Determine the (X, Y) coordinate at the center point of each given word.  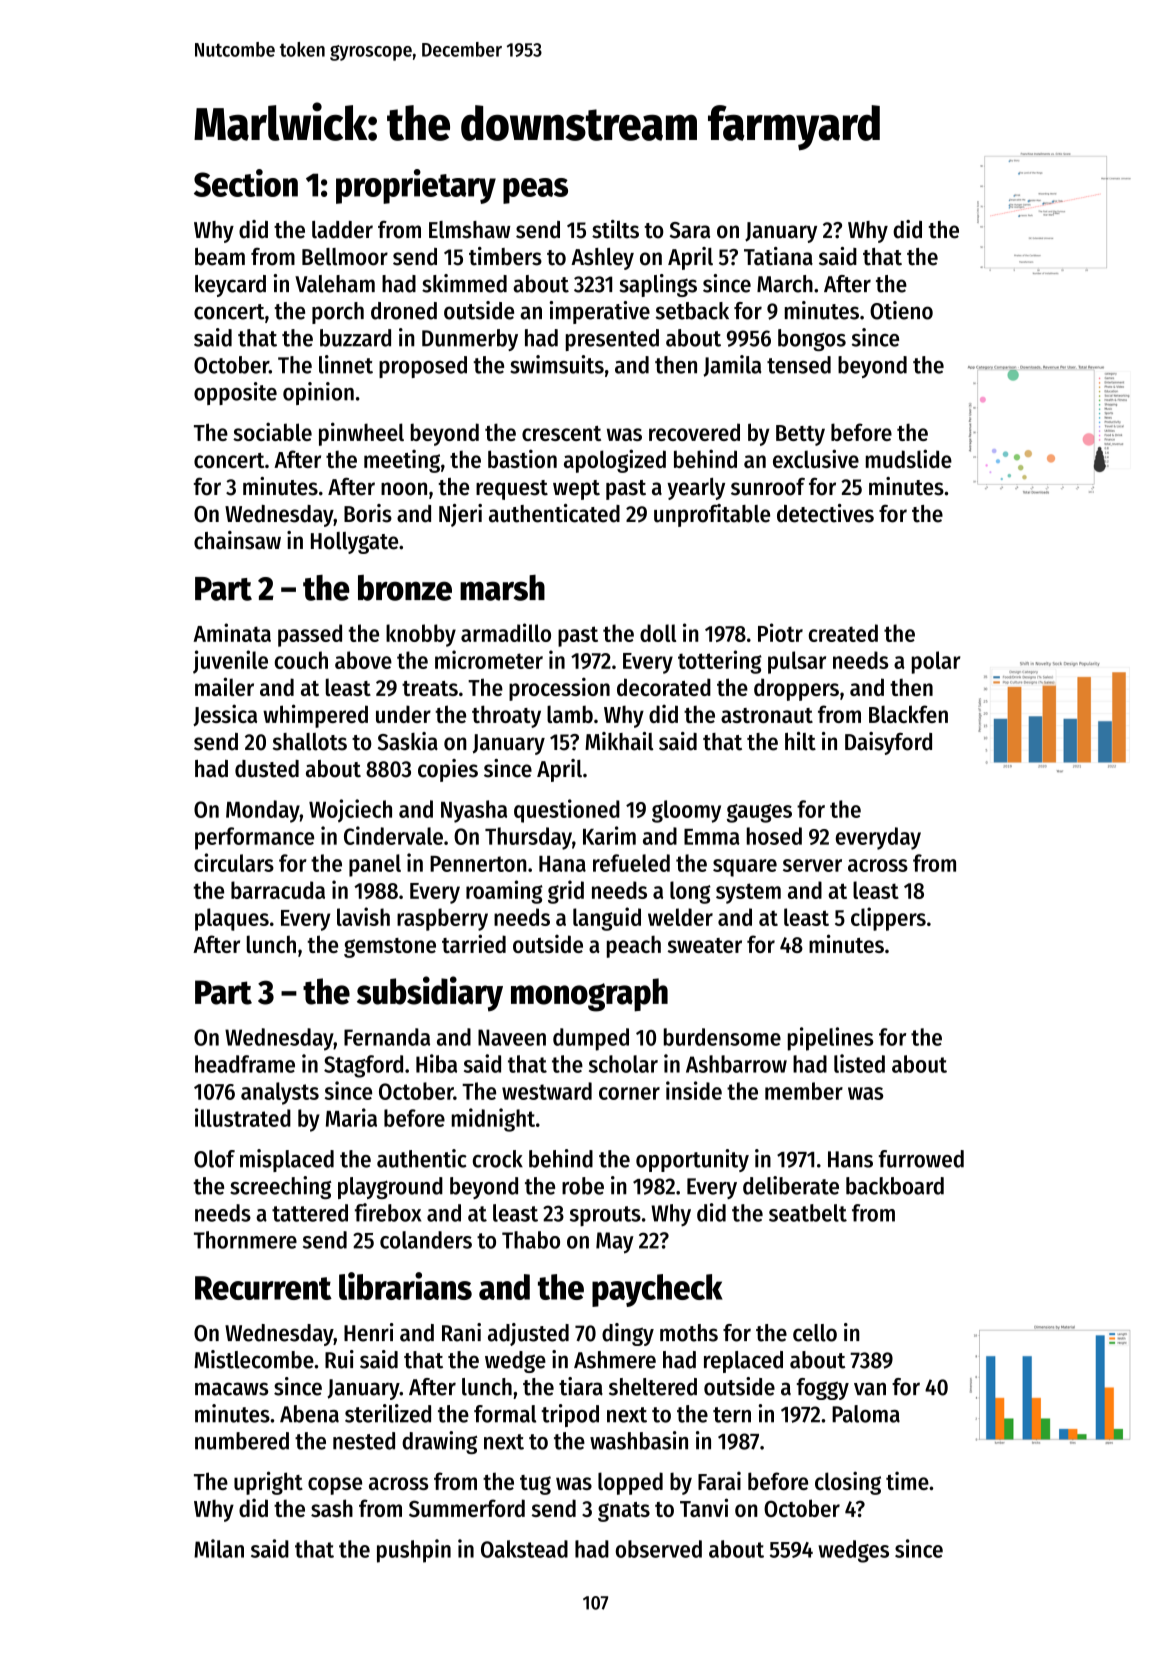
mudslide (909, 458)
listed (859, 1063)
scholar (623, 1064)
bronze (405, 588)
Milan (219, 1548)
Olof (214, 1159)
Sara (690, 230)
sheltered (653, 1387)
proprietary (416, 186)
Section (246, 183)
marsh (502, 588)
